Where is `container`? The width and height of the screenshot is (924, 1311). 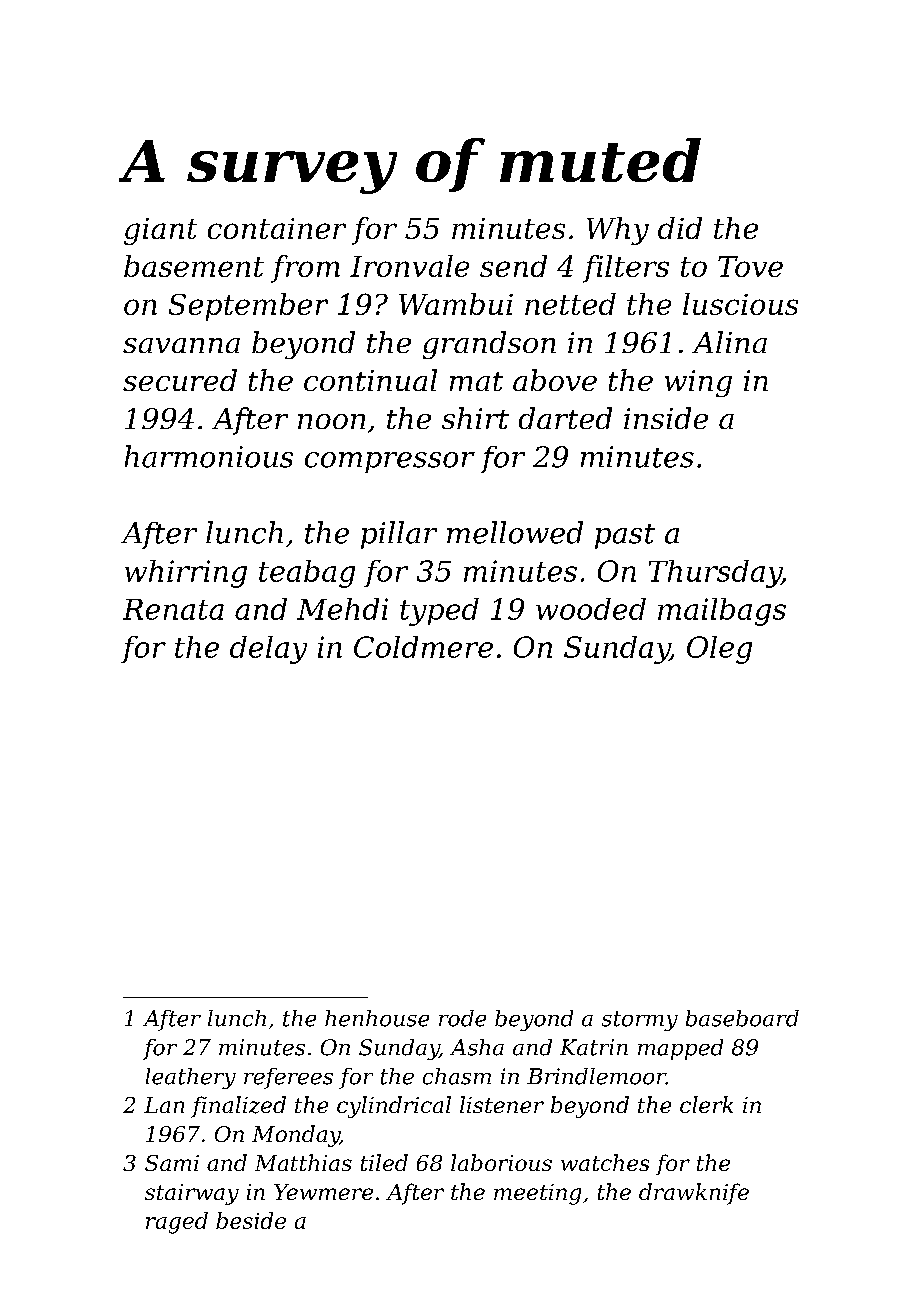 container is located at coordinates (277, 228).
